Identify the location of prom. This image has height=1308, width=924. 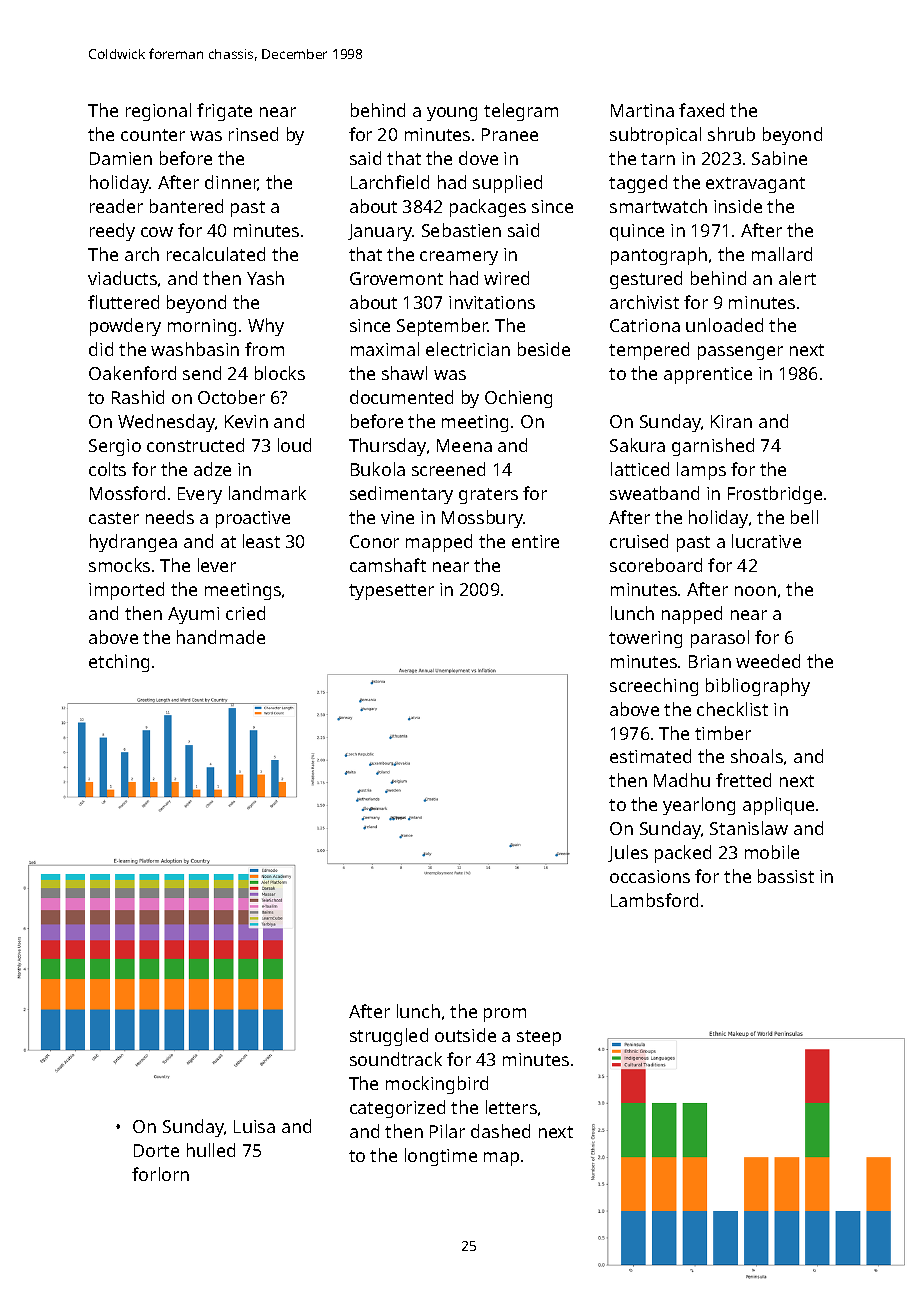
(505, 1015).
